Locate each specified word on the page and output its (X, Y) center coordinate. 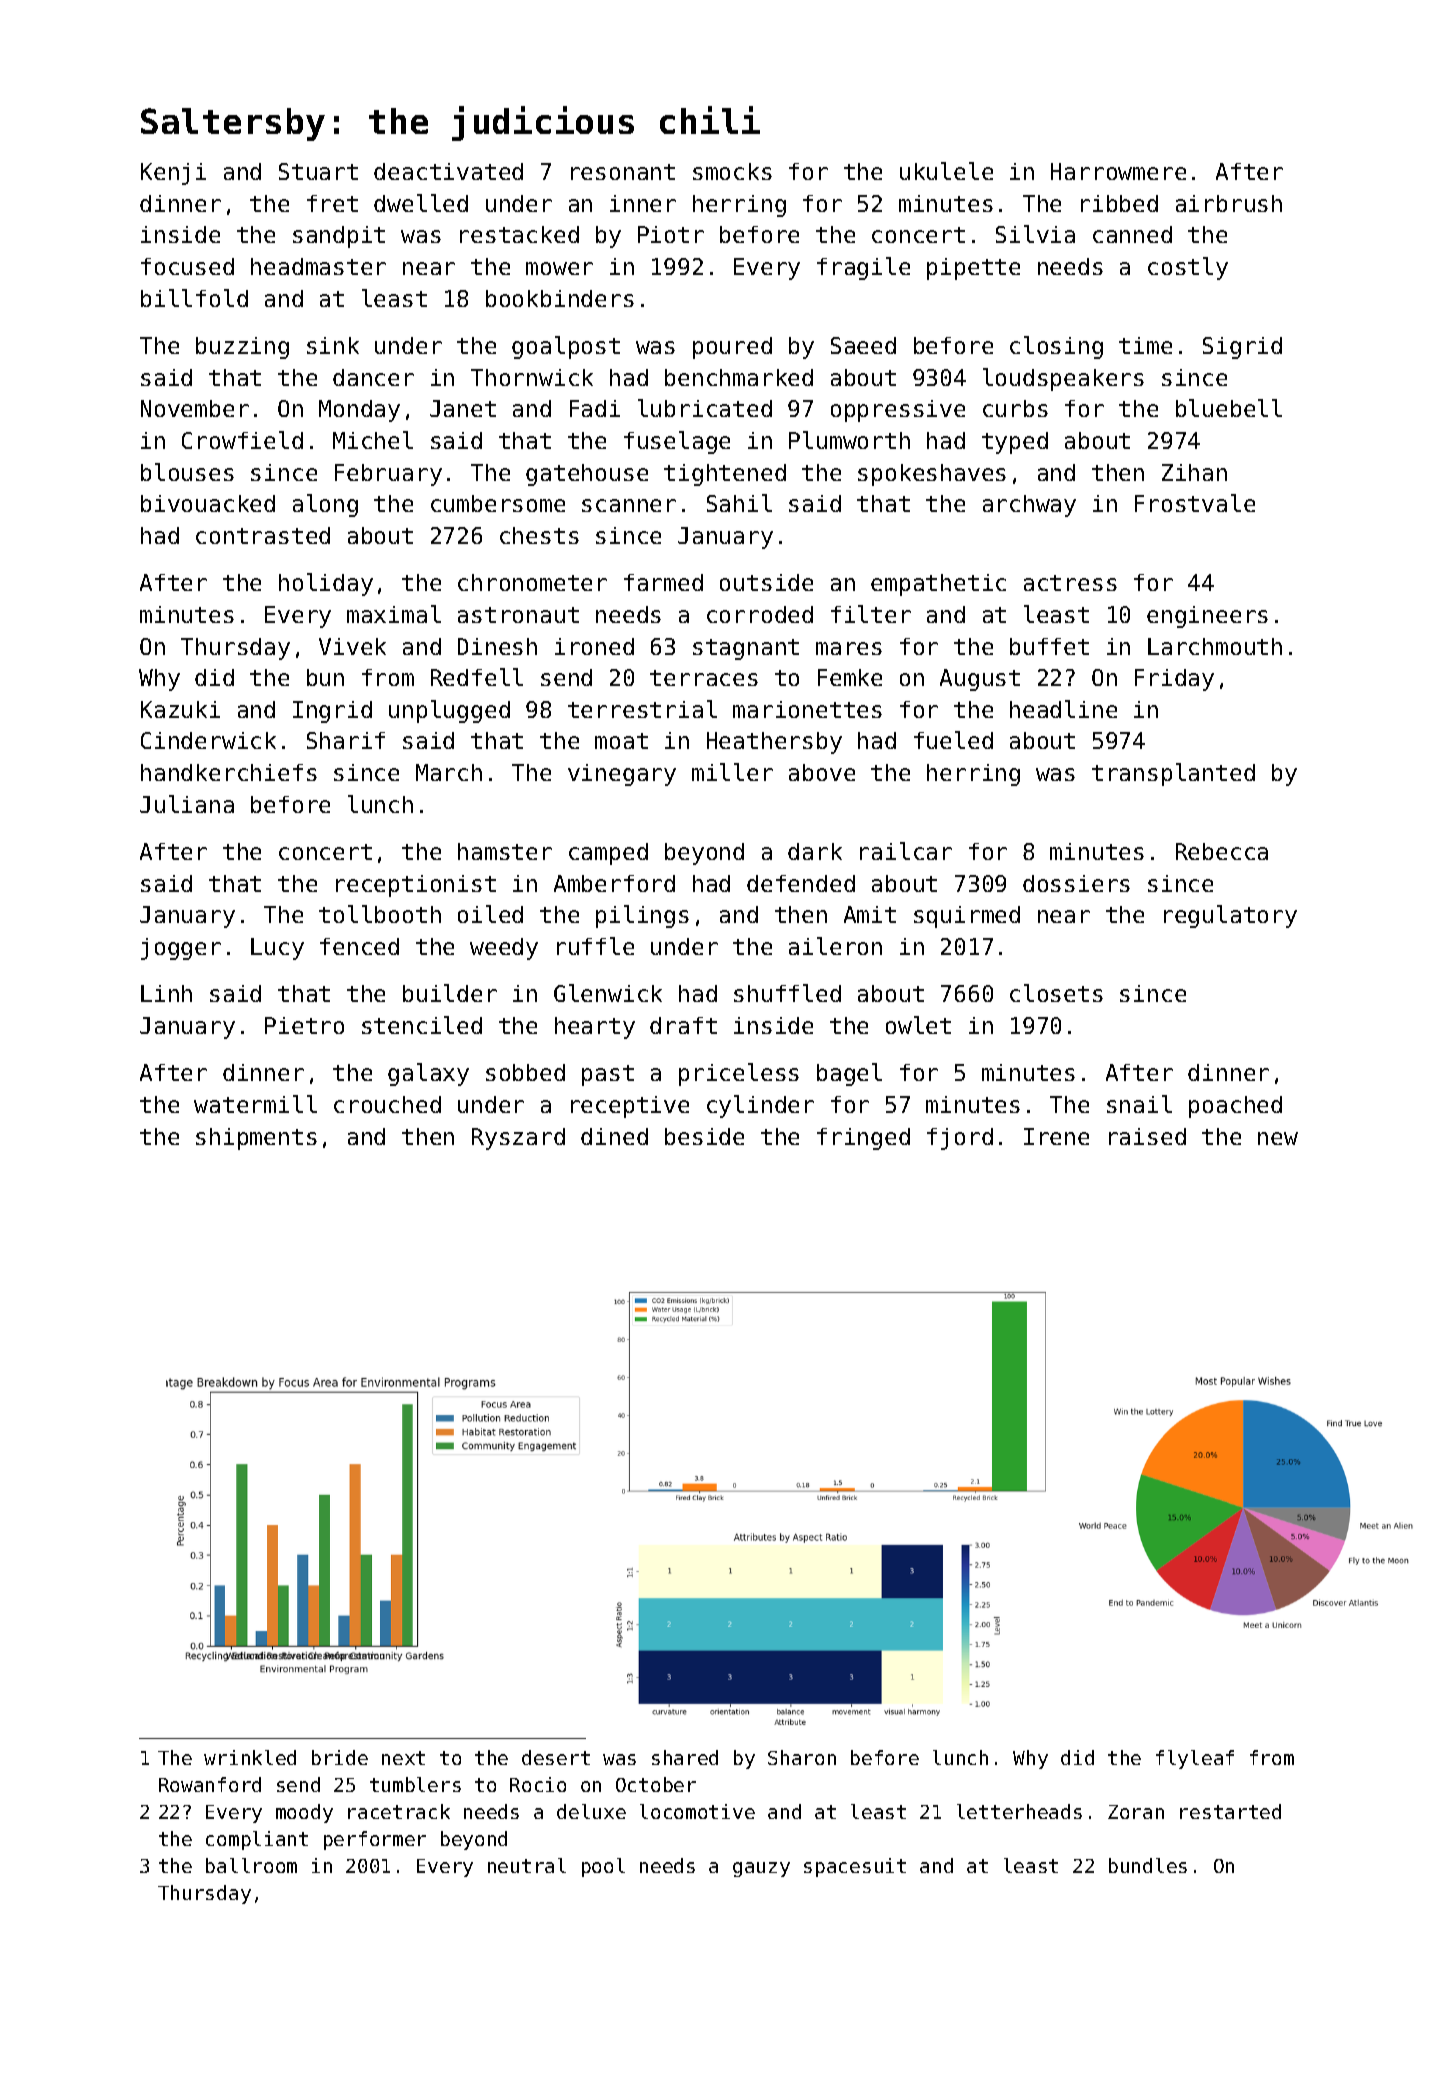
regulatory (1230, 916)
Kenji (173, 174)
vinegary (622, 775)
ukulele (946, 171)
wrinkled (250, 1757)
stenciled (422, 1025)
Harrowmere (1118, 171)
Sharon (802, 1757)
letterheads (1019, 1811)
